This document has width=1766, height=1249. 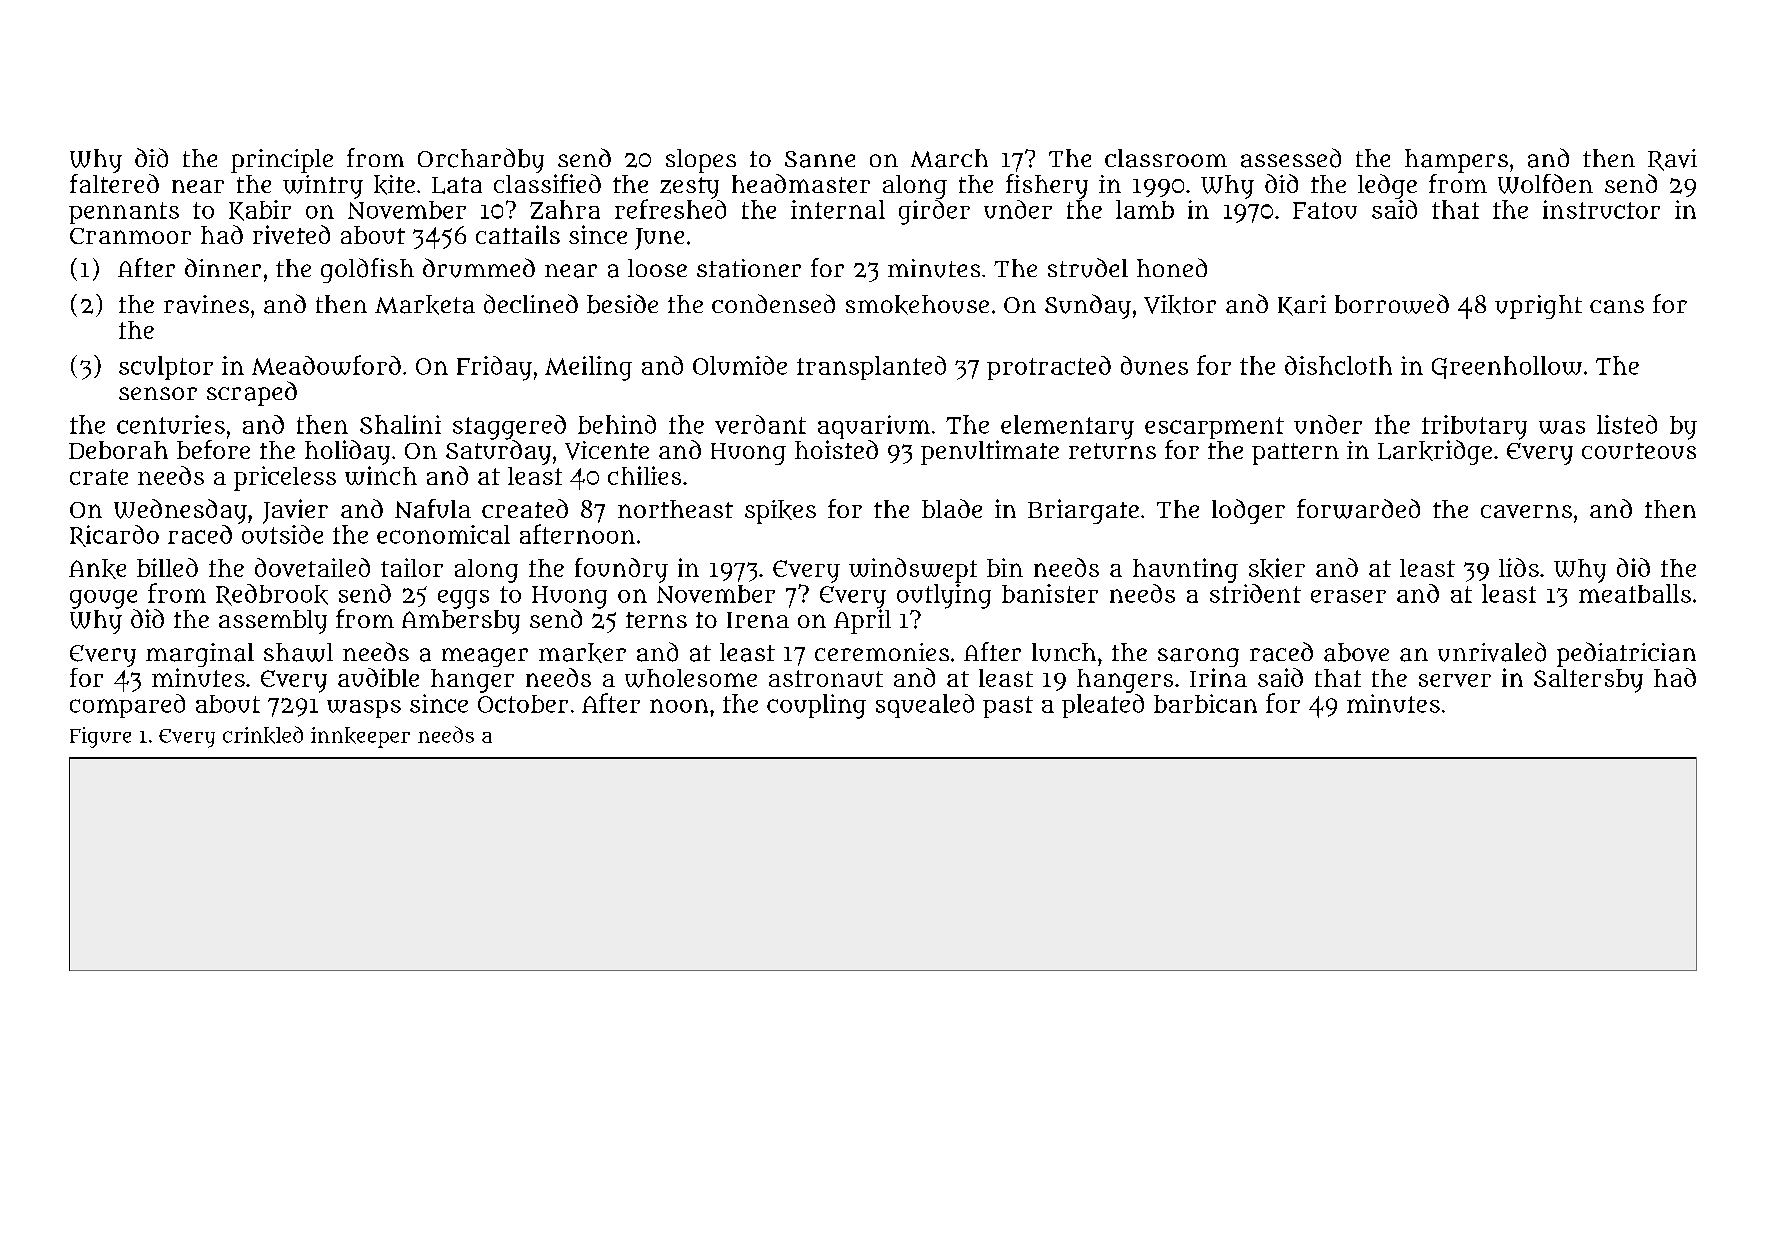 I want to click on penultimate, so click(x=990, y=452).
